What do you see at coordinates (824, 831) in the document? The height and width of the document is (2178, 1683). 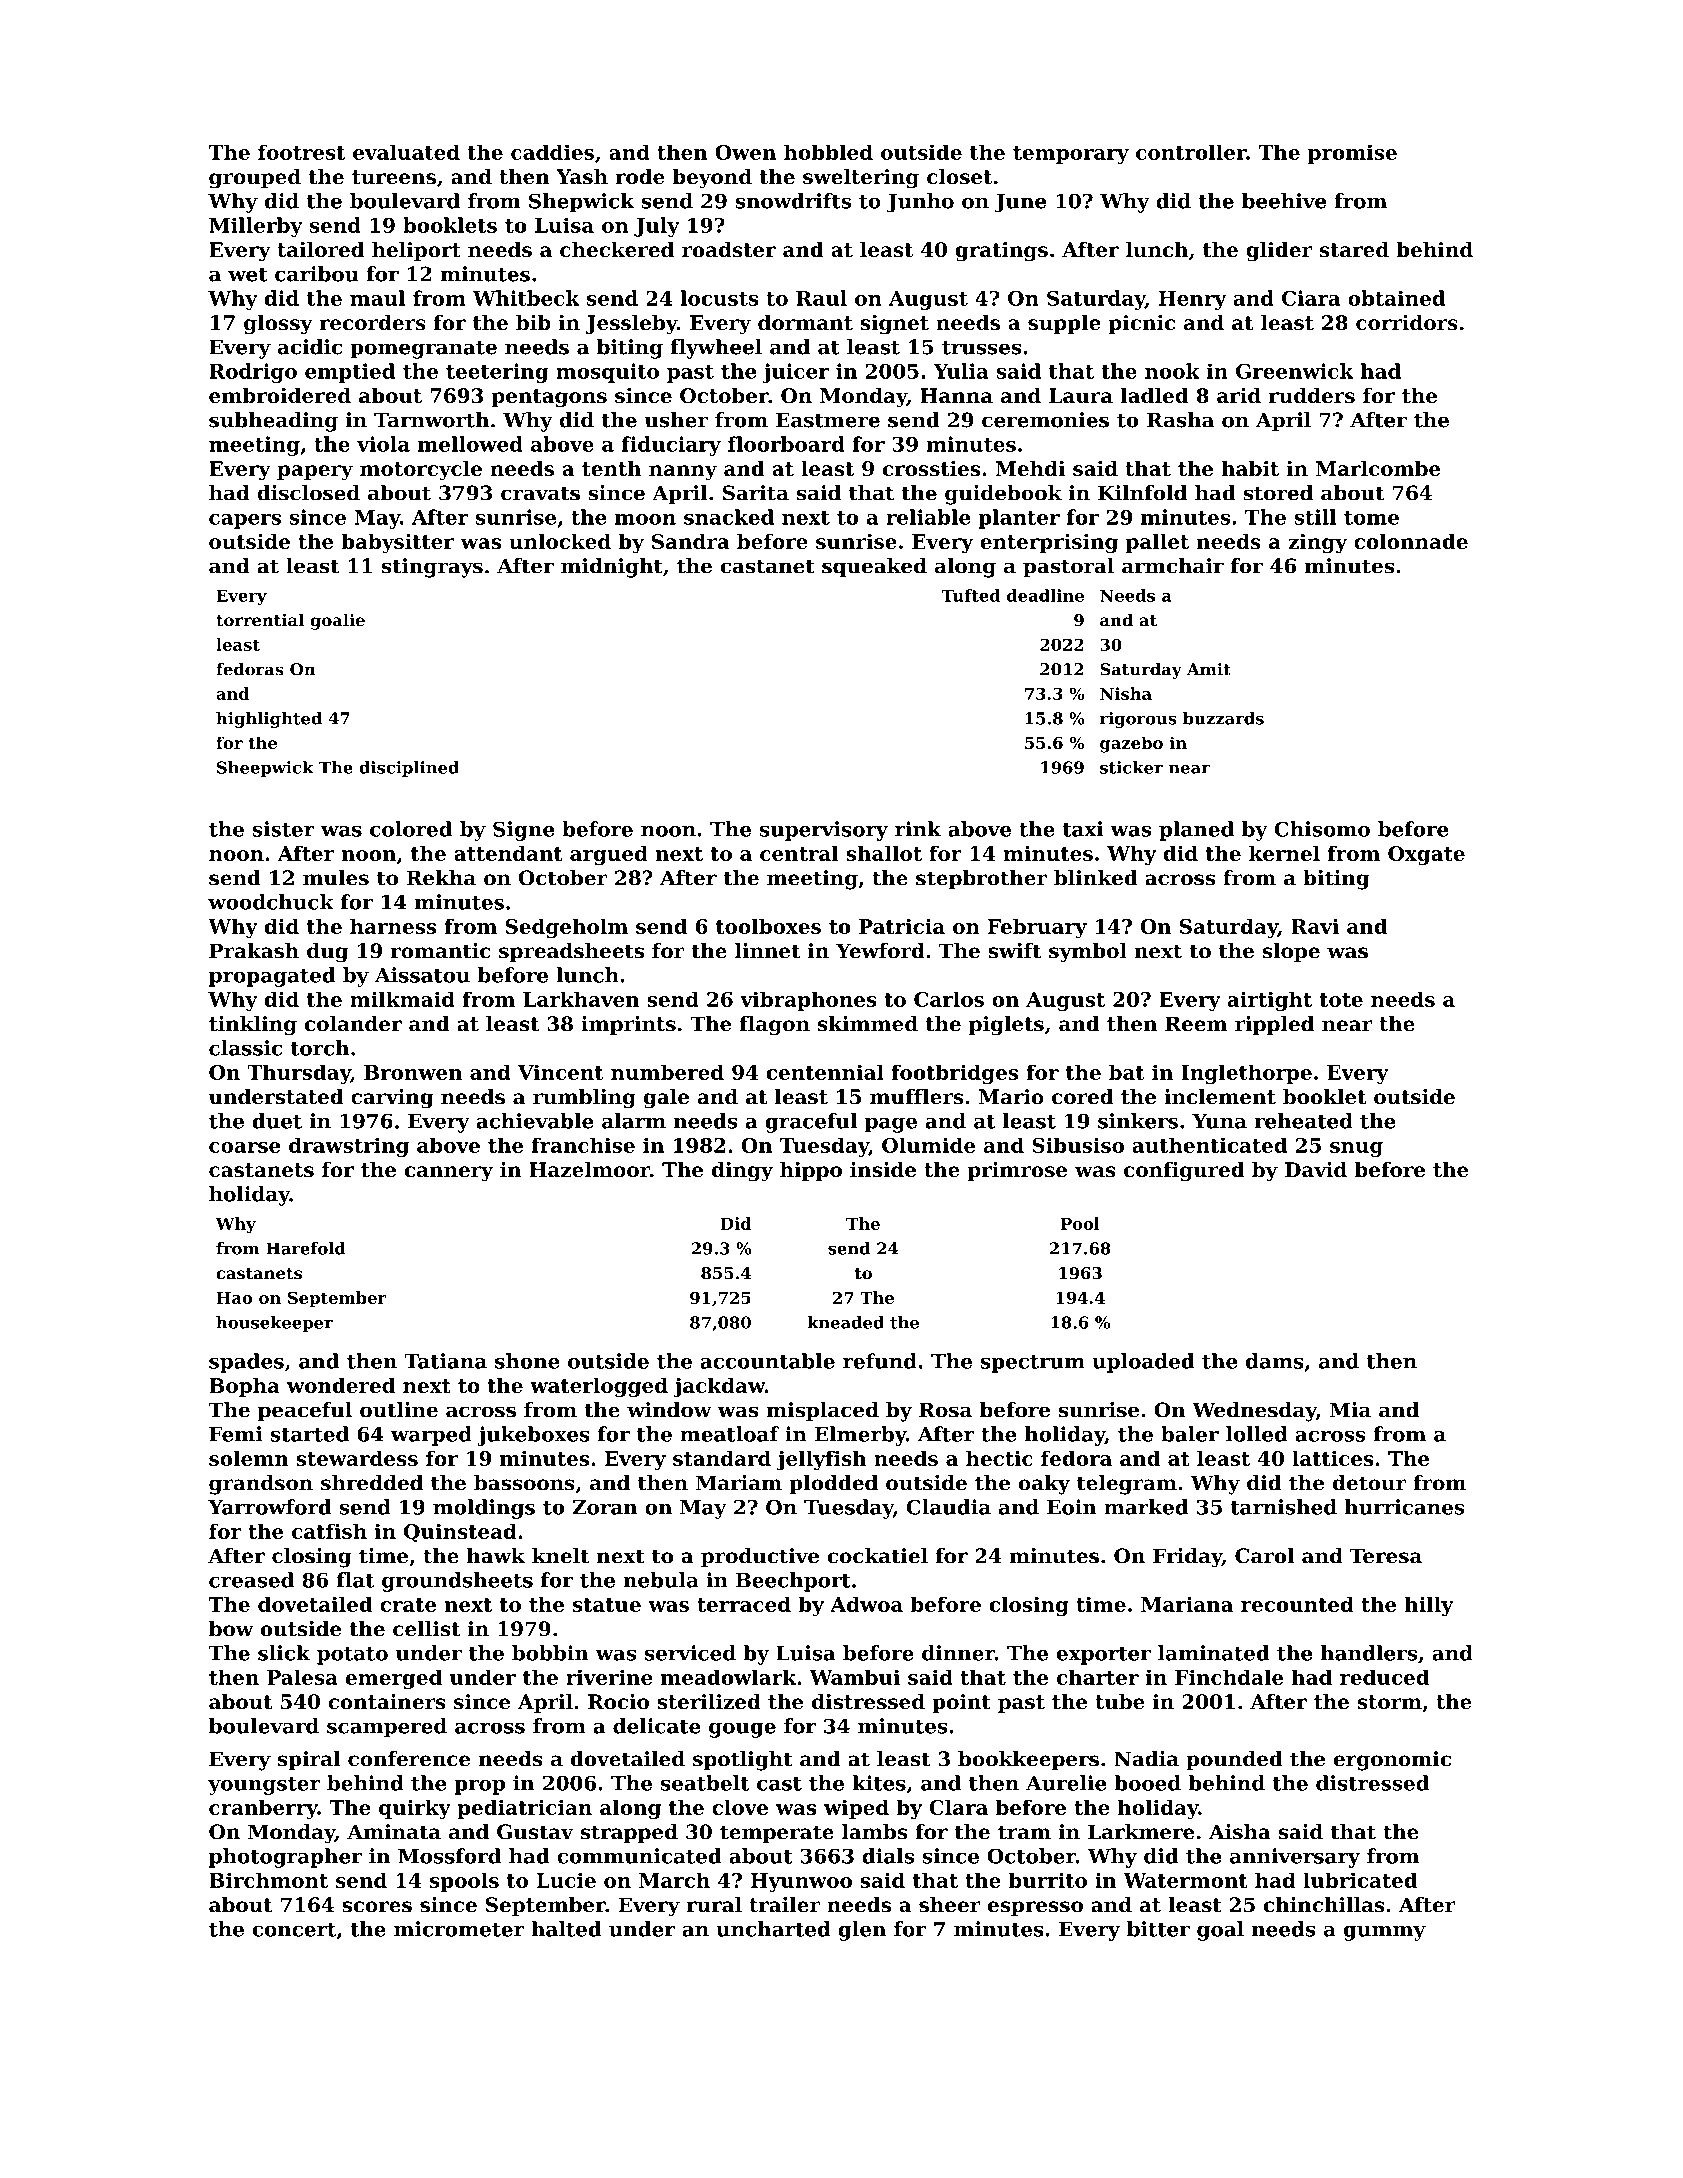 I see `supervisory` at bounding box center [824, 831].
